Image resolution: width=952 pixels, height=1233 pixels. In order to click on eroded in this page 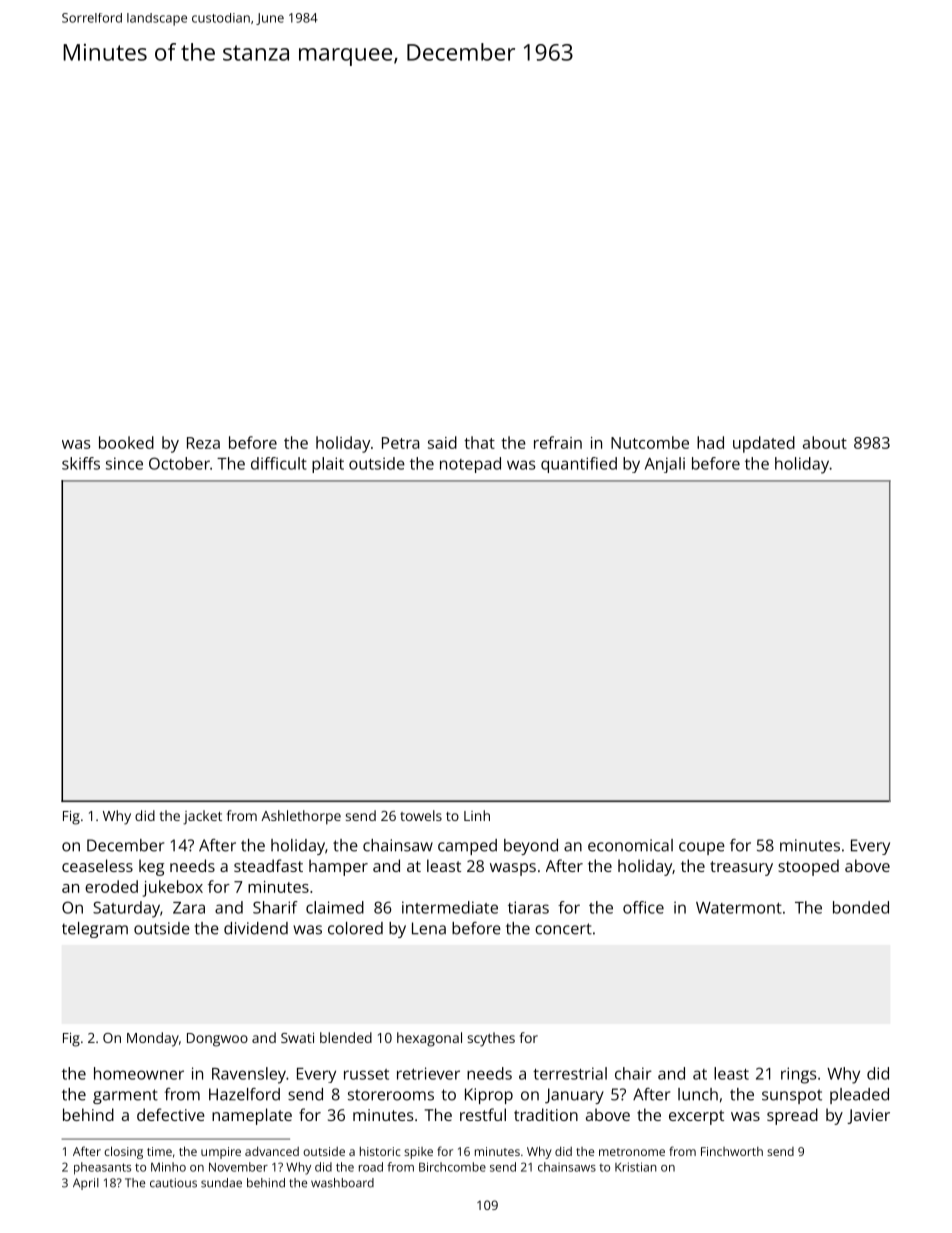, I will do `click(111, 886)`.
